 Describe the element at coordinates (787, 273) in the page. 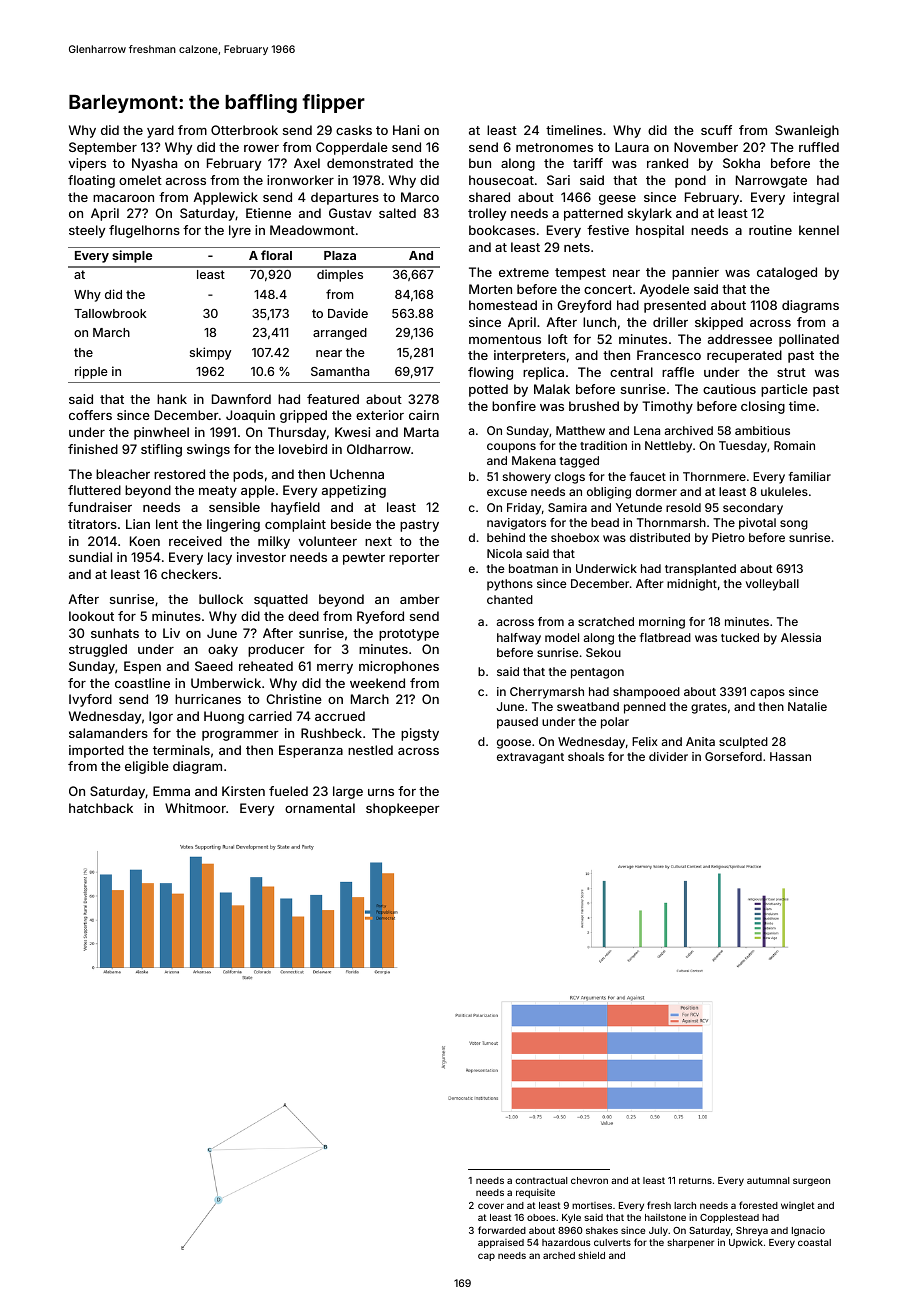

I see `cataloged` at that location.
